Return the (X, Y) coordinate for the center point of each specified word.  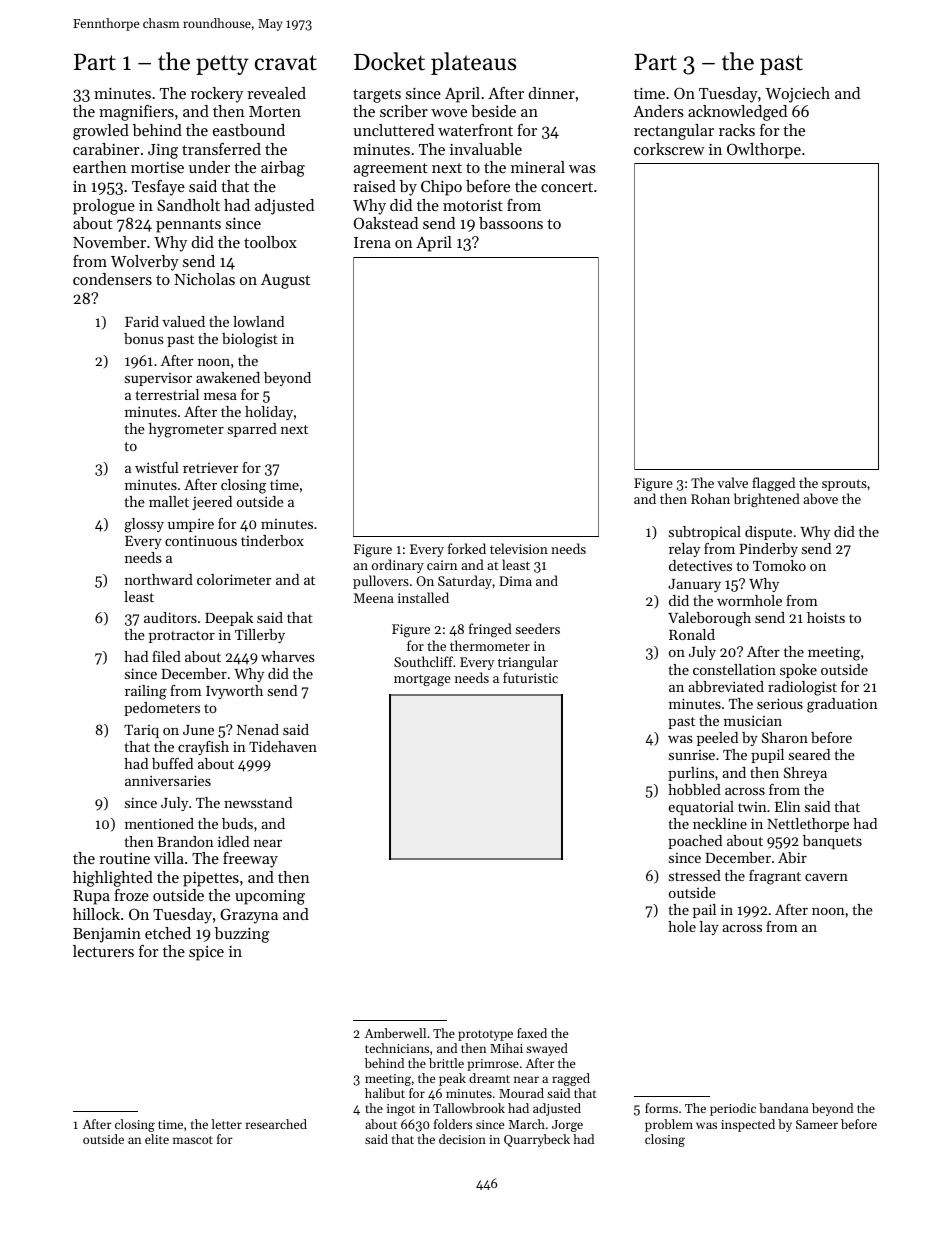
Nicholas (204, 279)
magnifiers (136, 113)
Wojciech (797, 95)
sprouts (844, 485)
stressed (695, 875)
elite (157, 1139)
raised (374, 186)
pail (704, 911)
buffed (172, 763)
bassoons (511, 223)
